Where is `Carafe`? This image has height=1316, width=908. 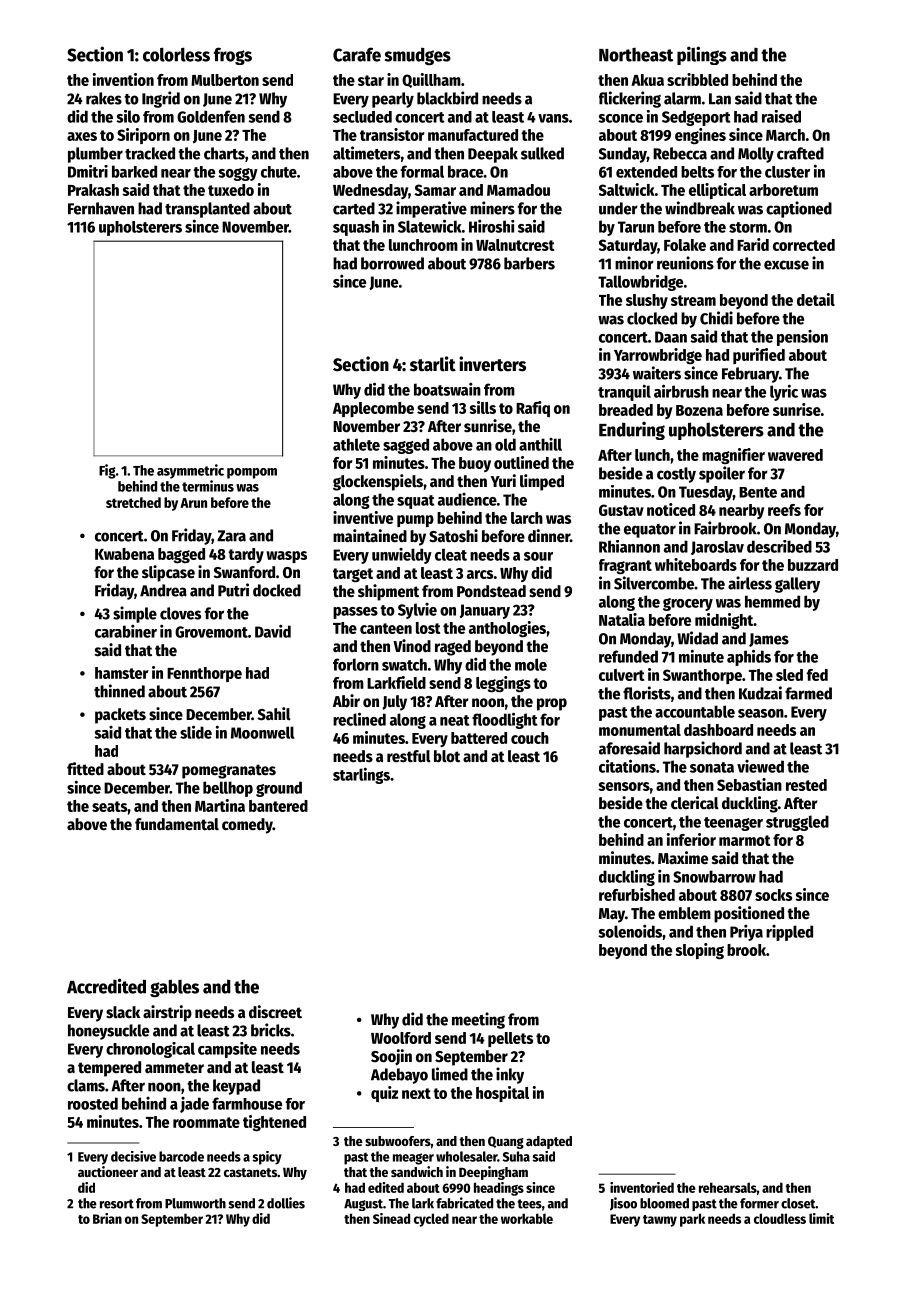
Carafe is located at coordinates (357, 54).
